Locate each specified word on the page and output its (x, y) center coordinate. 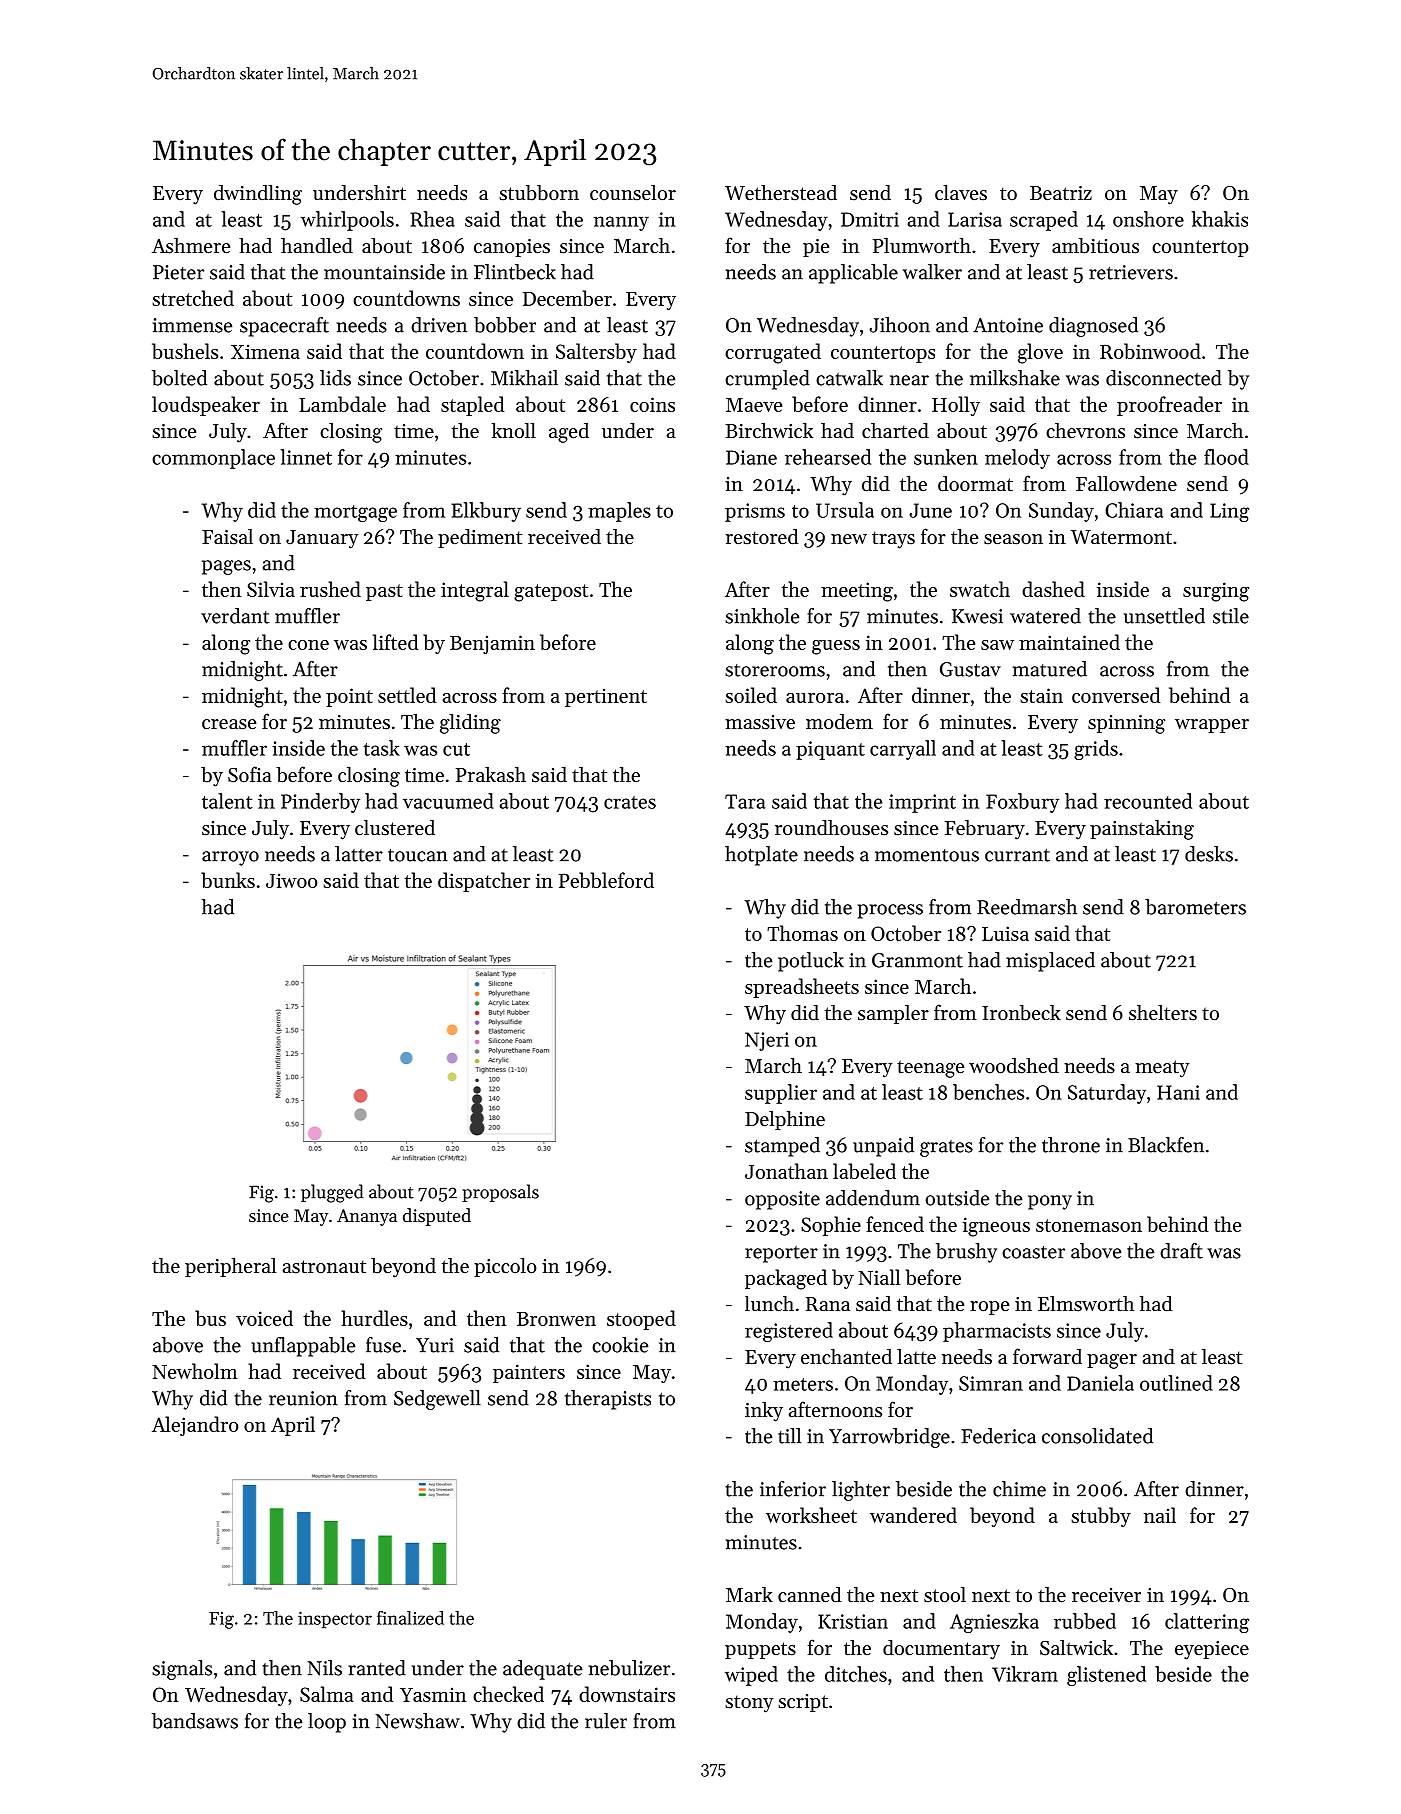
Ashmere (191, 246)
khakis (1219, 219)
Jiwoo (292, 880)
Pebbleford (606, 880)
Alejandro (195, 1426)
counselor (633, 193)
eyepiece (1212, 1650)
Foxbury (1022, 803)
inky (764, 1412)
